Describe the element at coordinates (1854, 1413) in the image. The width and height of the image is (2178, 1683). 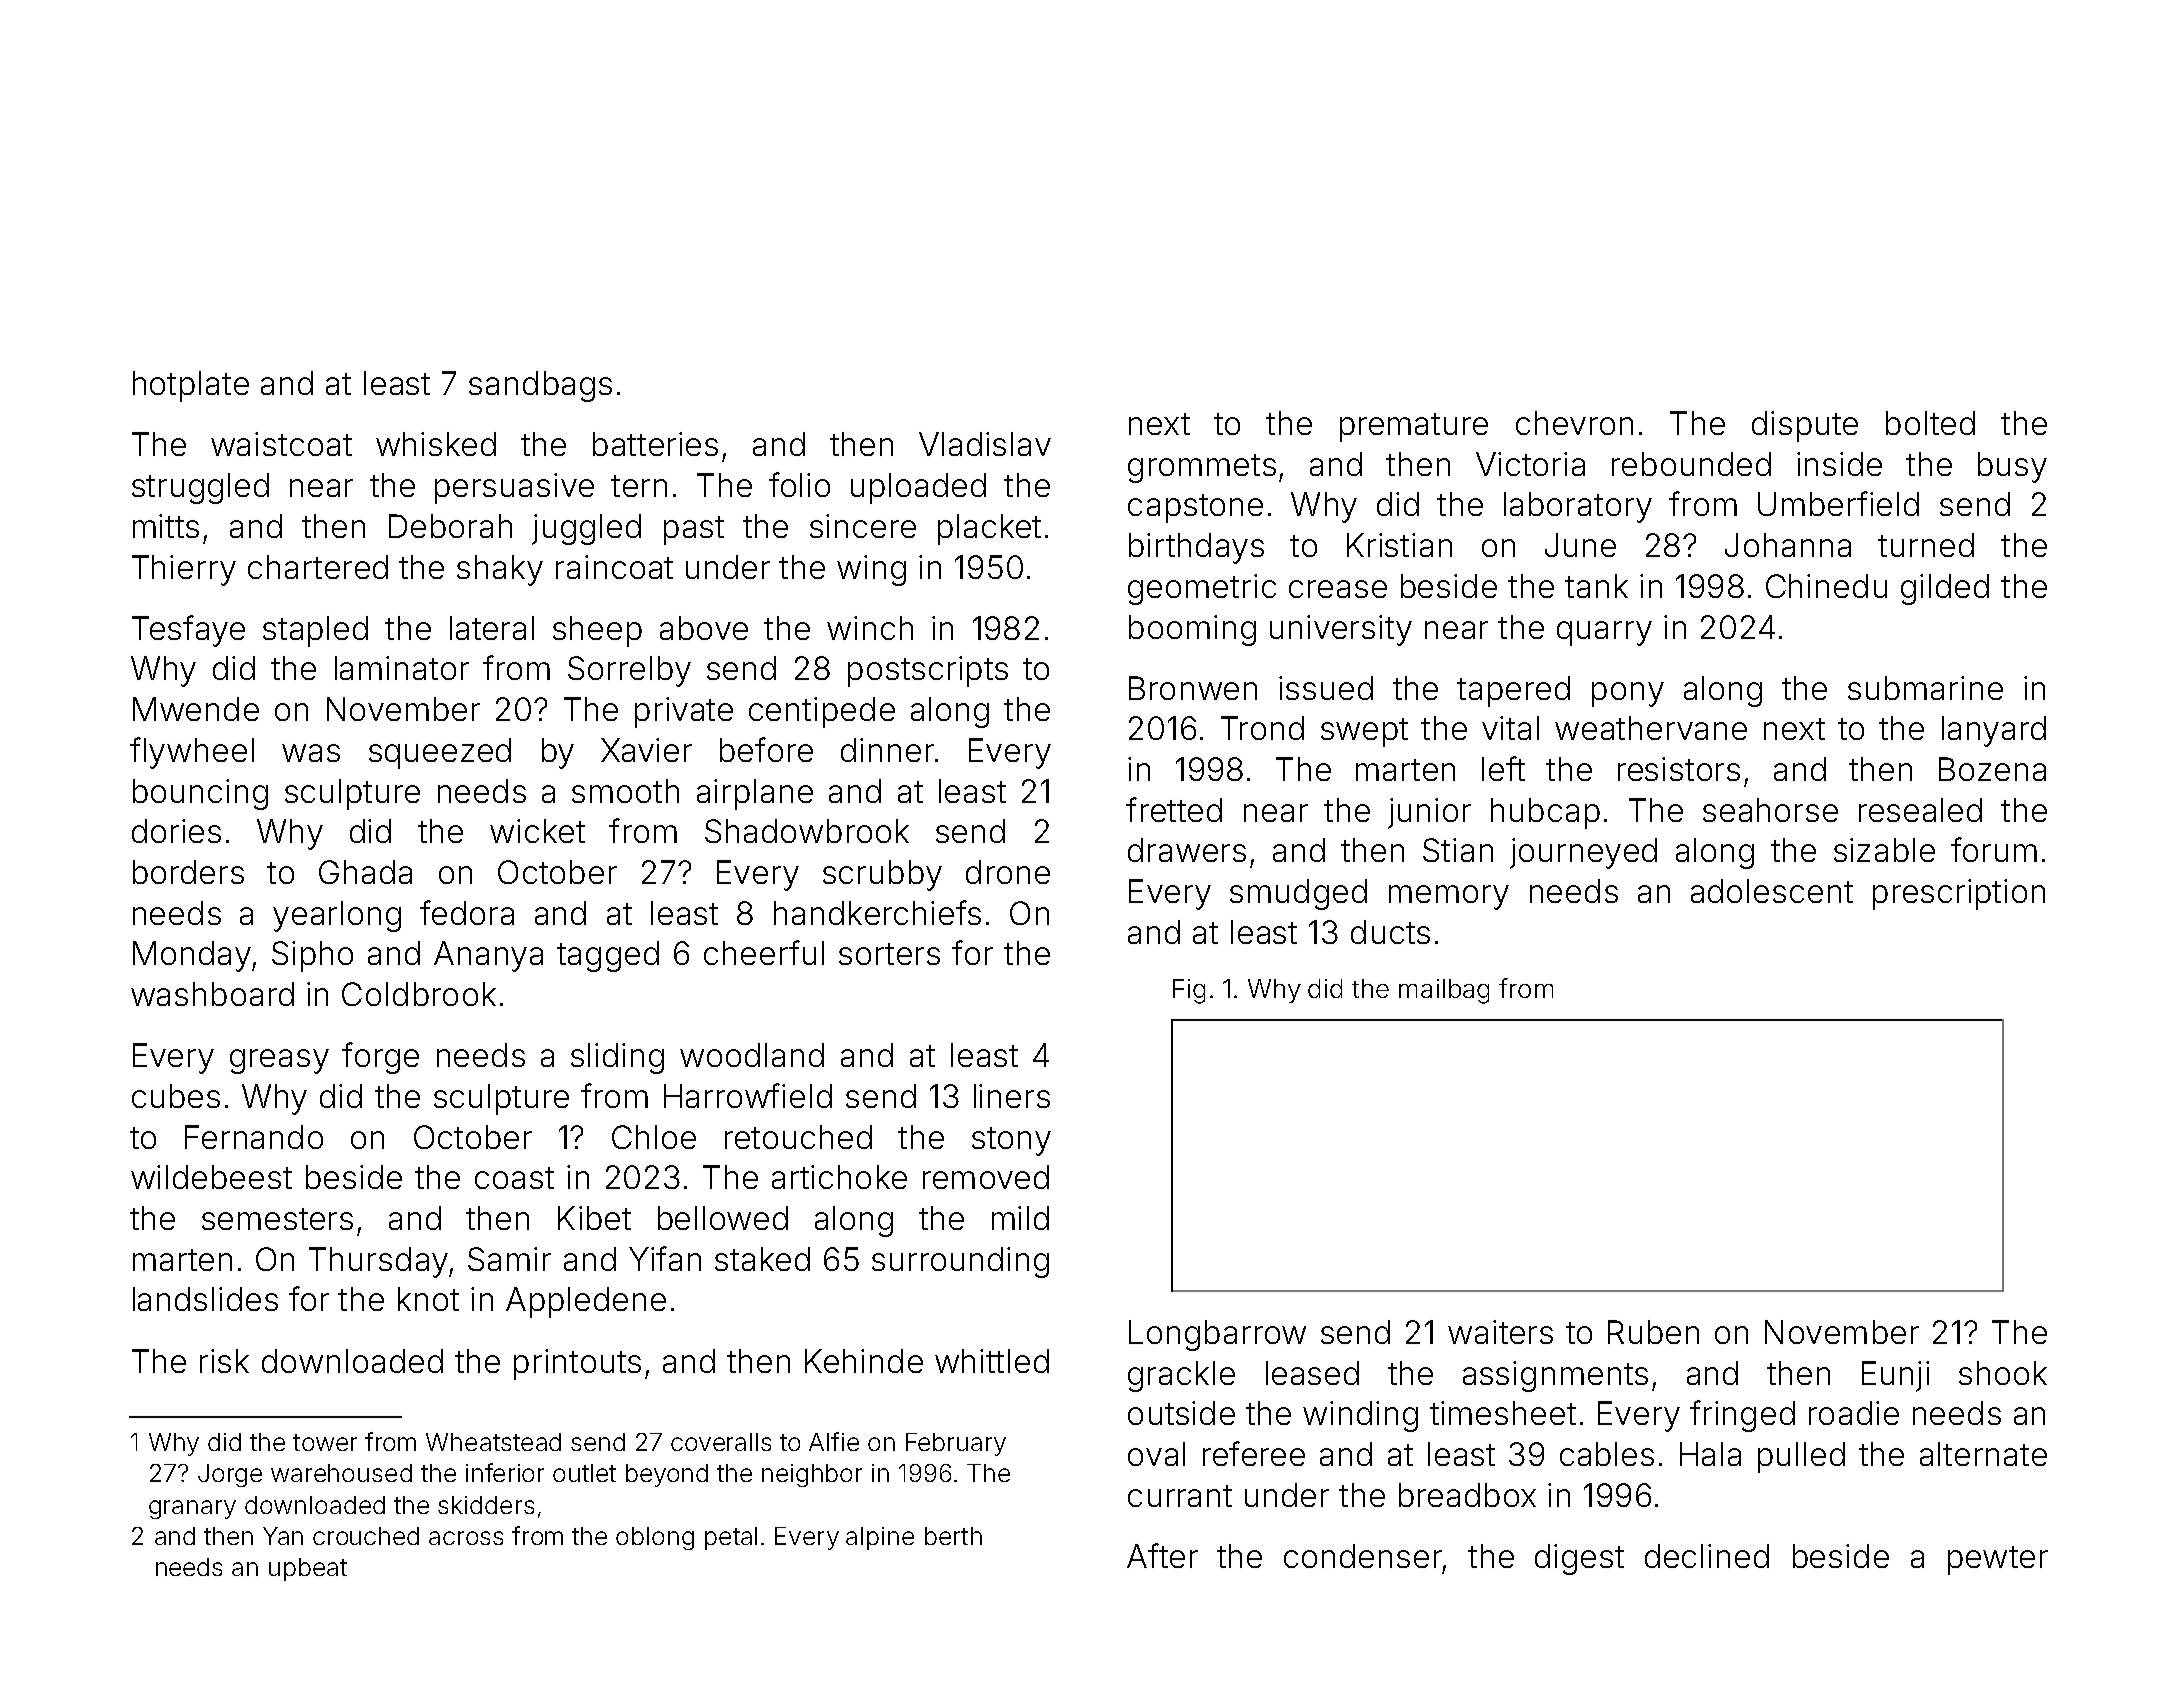
I see `roadie` at that location.
